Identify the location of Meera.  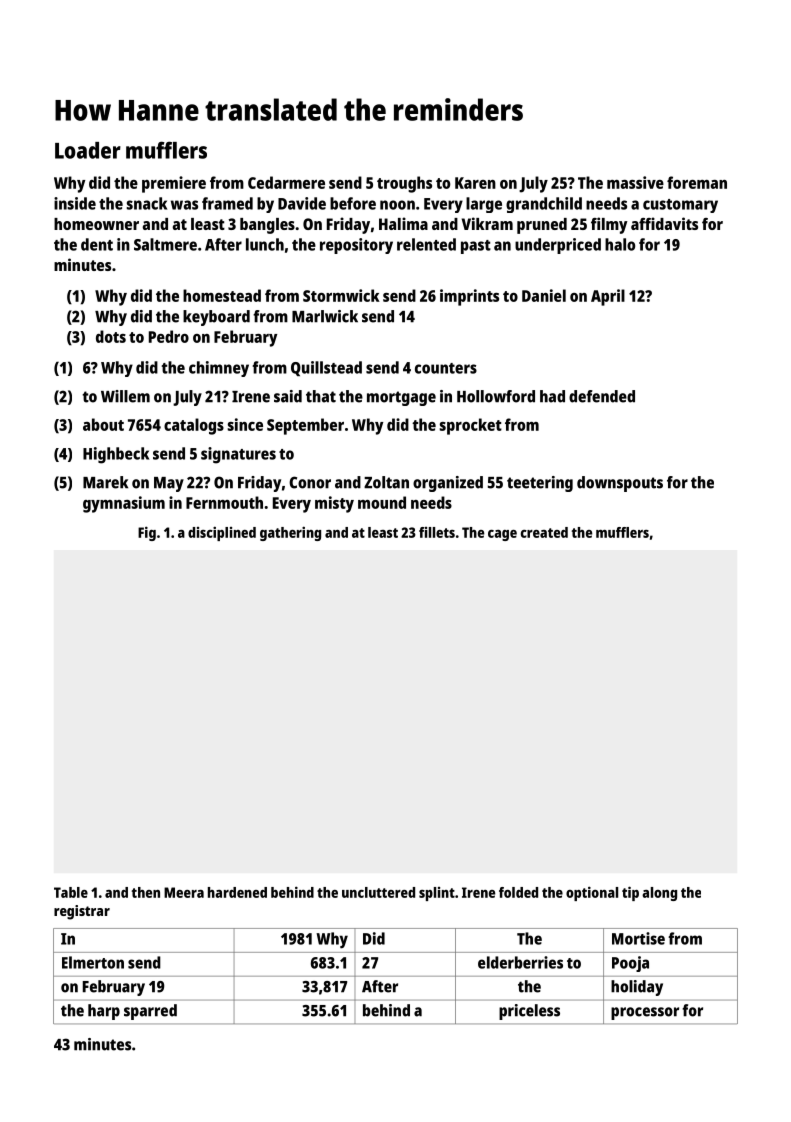
(184, 892).
